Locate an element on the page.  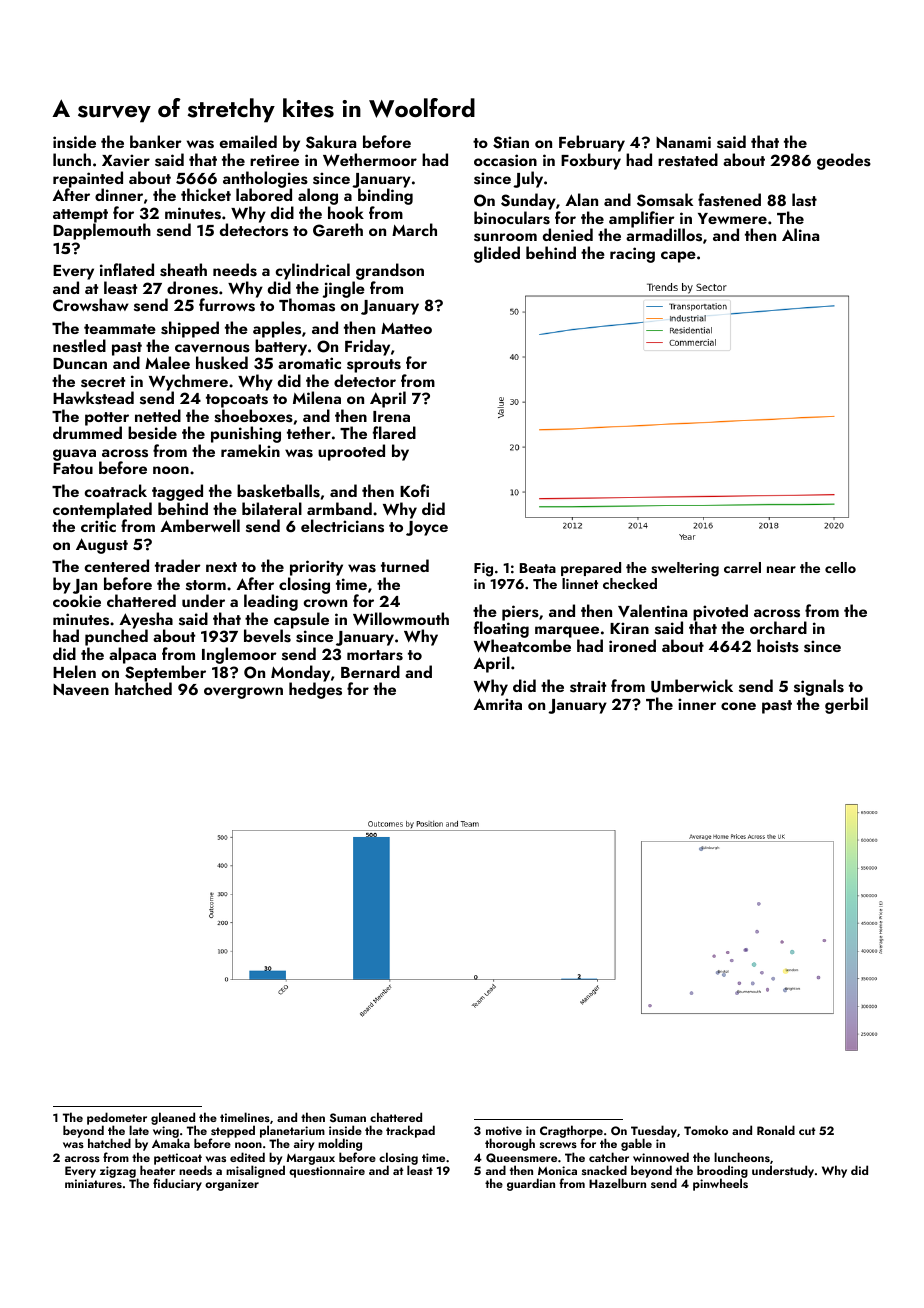
Crowshaw is located at coordinates (91, 305).
